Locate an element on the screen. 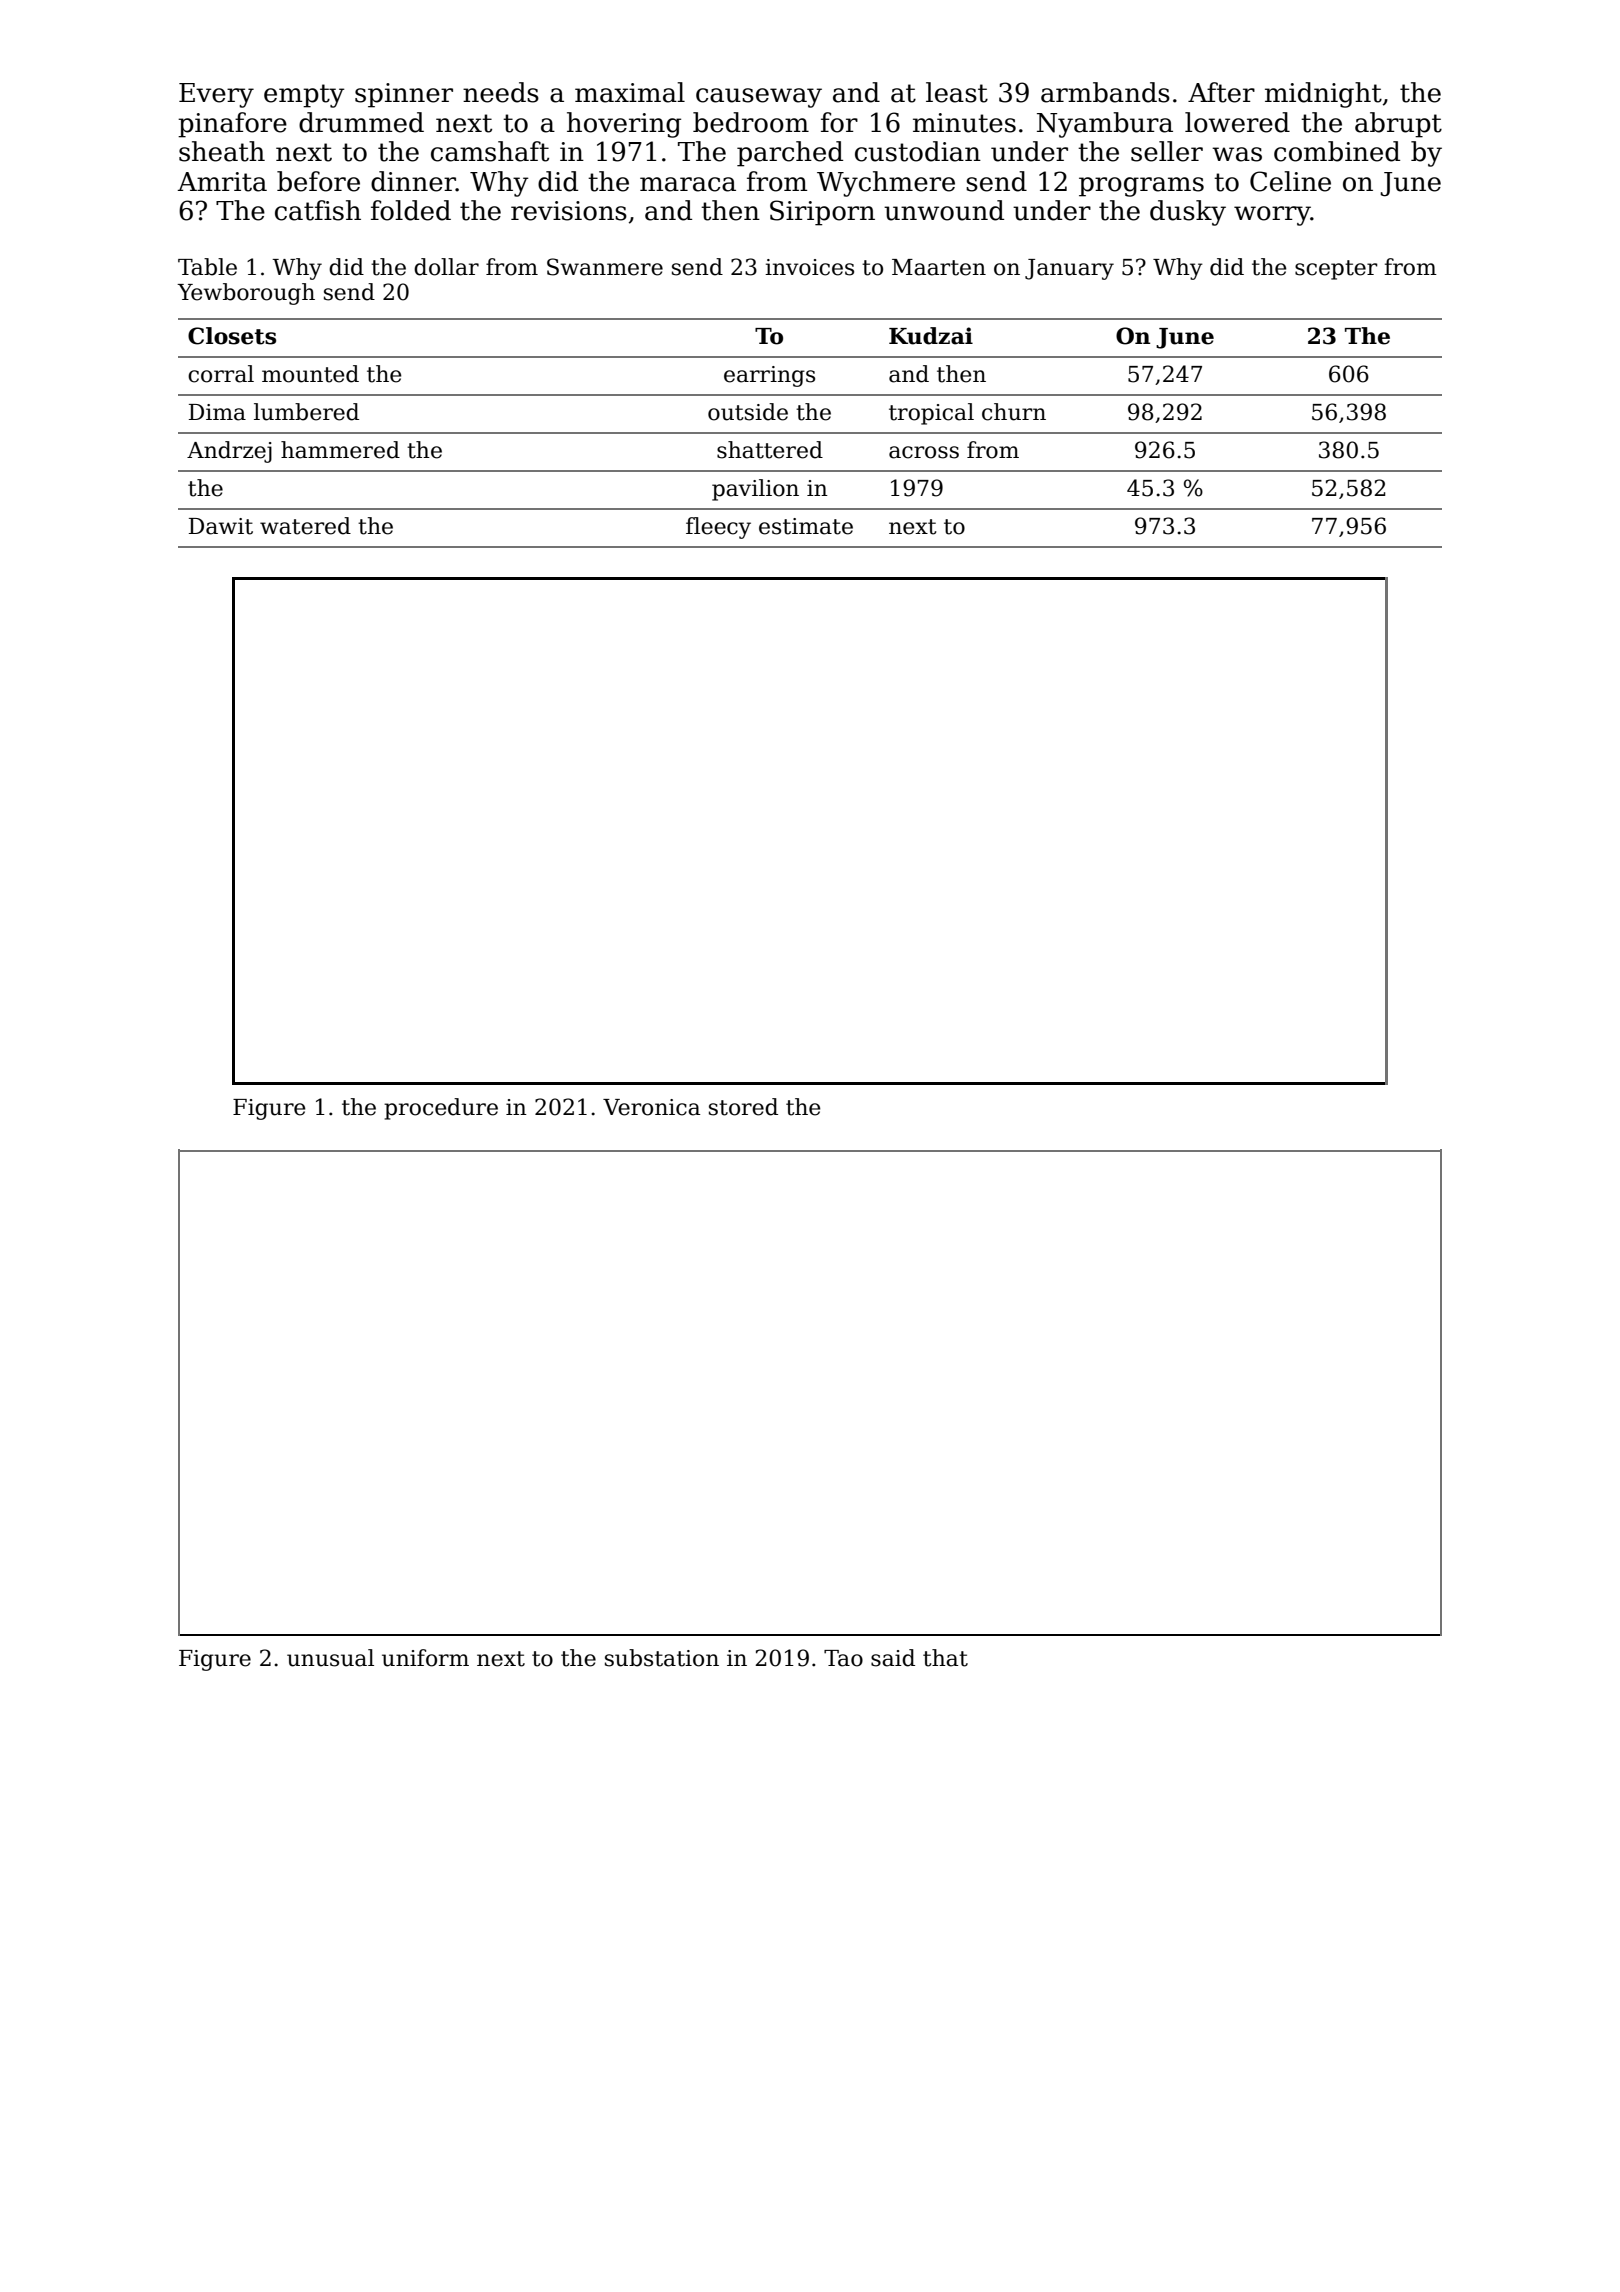 The width and height of the screenshot is (1620, 2292). uniform is located at coordinates (425, 1658).
